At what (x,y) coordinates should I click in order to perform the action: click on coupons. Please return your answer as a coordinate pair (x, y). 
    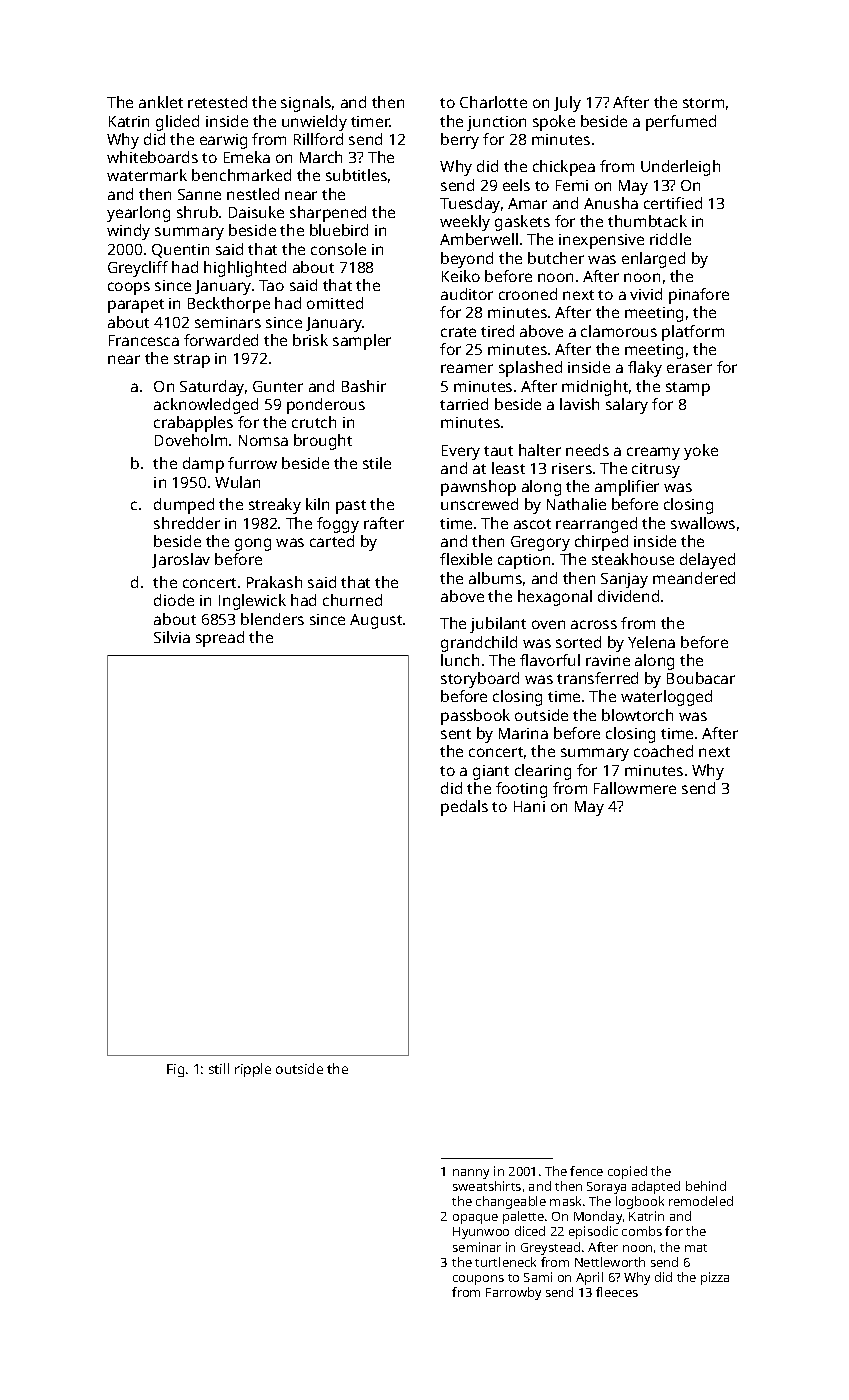
    Looking at the image, I should click on (478, 1280).
